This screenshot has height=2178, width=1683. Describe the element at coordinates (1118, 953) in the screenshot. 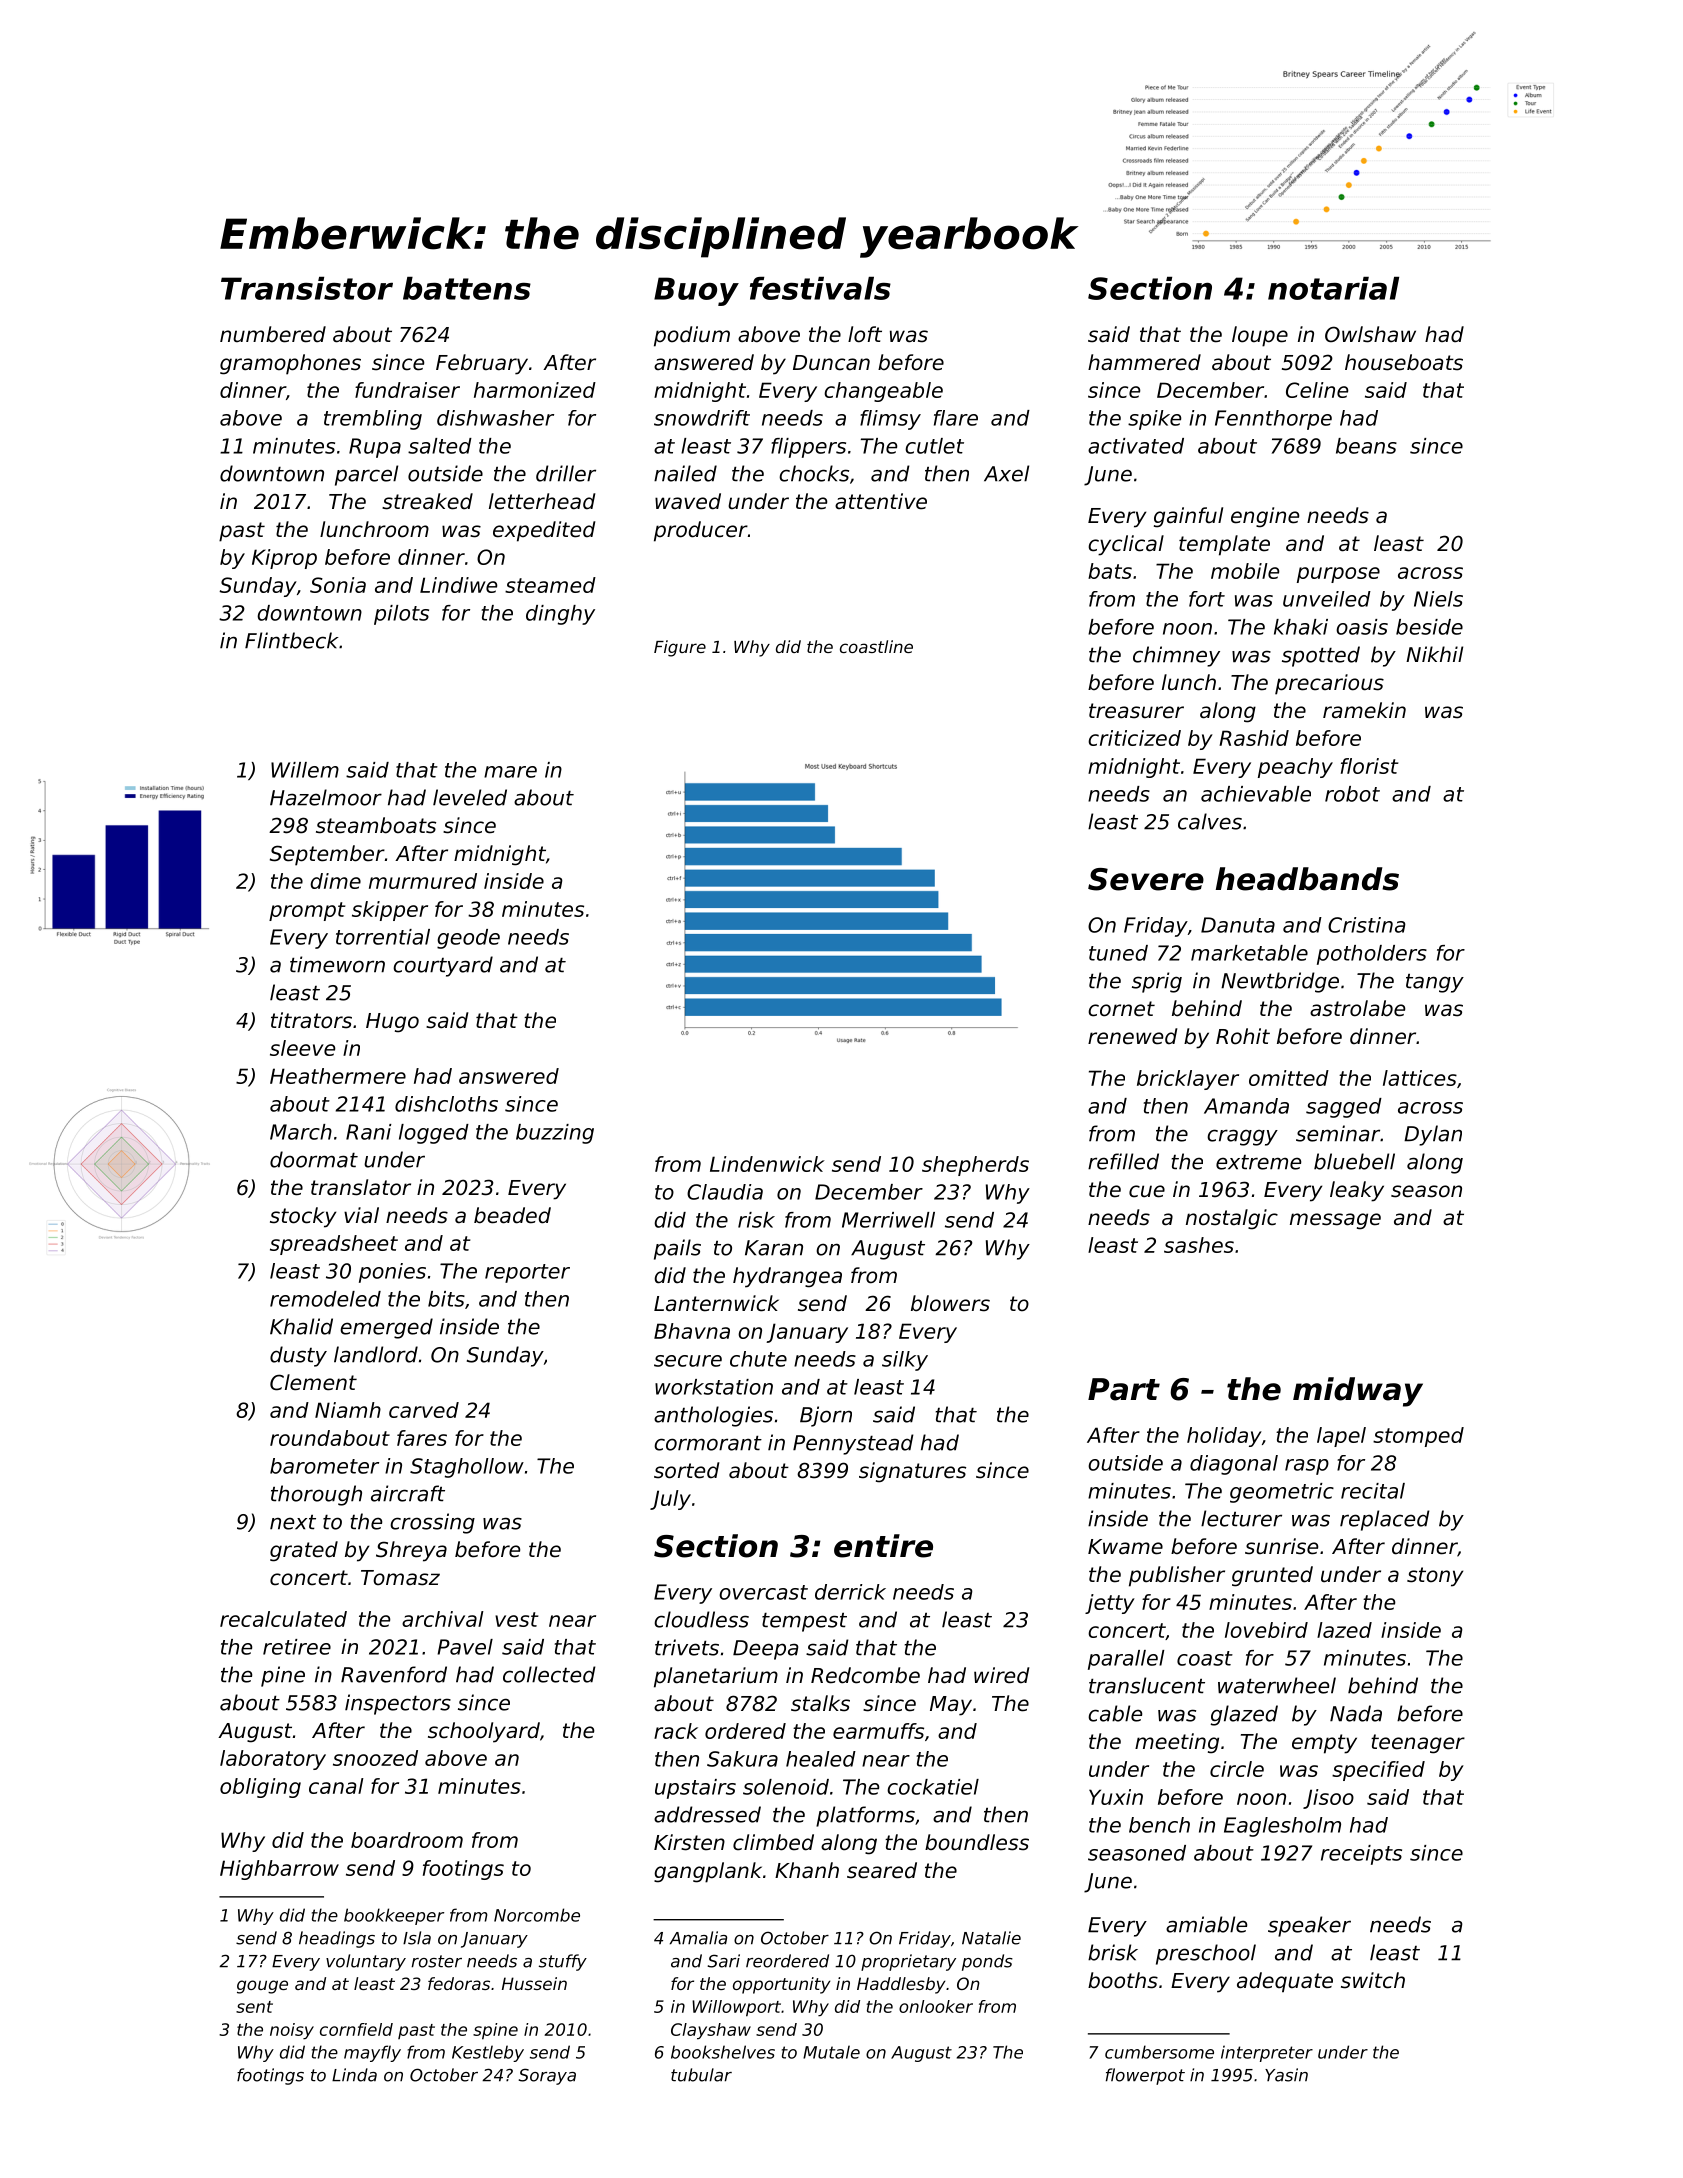

I see `tuned` at that location.
